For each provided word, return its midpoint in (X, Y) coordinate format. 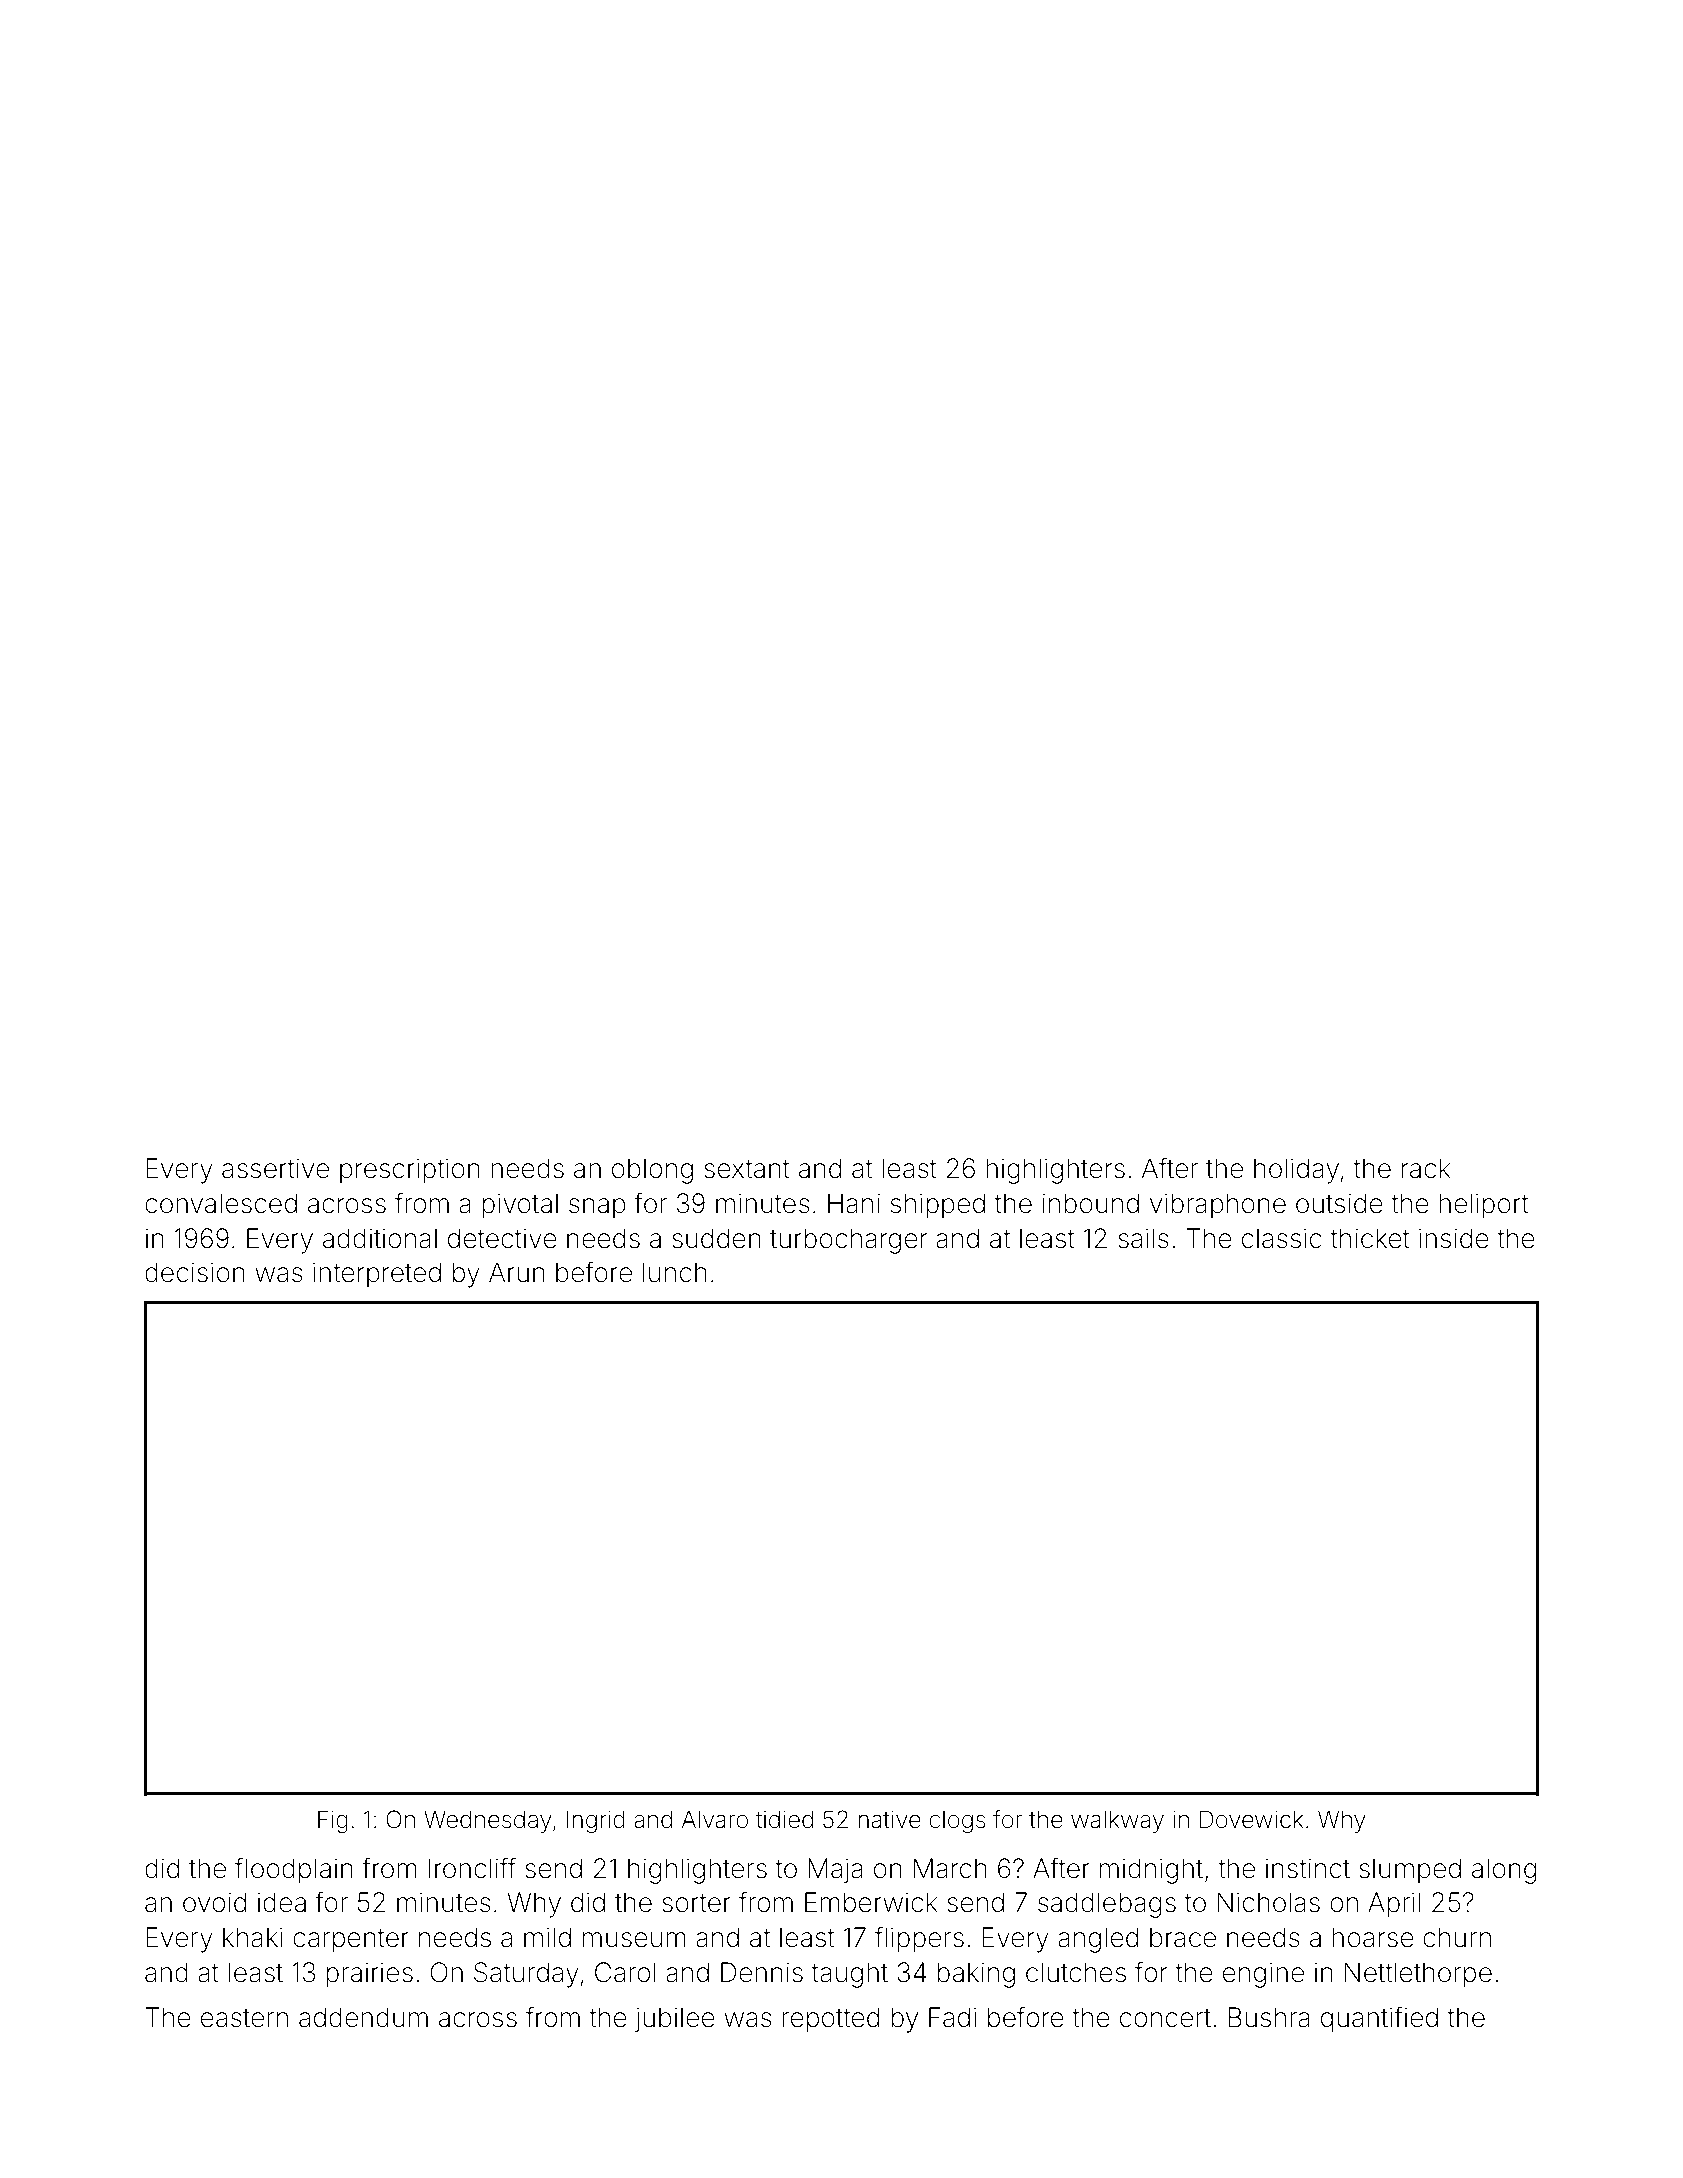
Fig (333, 1821)
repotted (830, 2020)
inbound (1090, 1203)
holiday (1296, 1171)
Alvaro (715, 1819)
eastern (244, 2018)
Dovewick (1251, 1819)
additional (380, 1238)
